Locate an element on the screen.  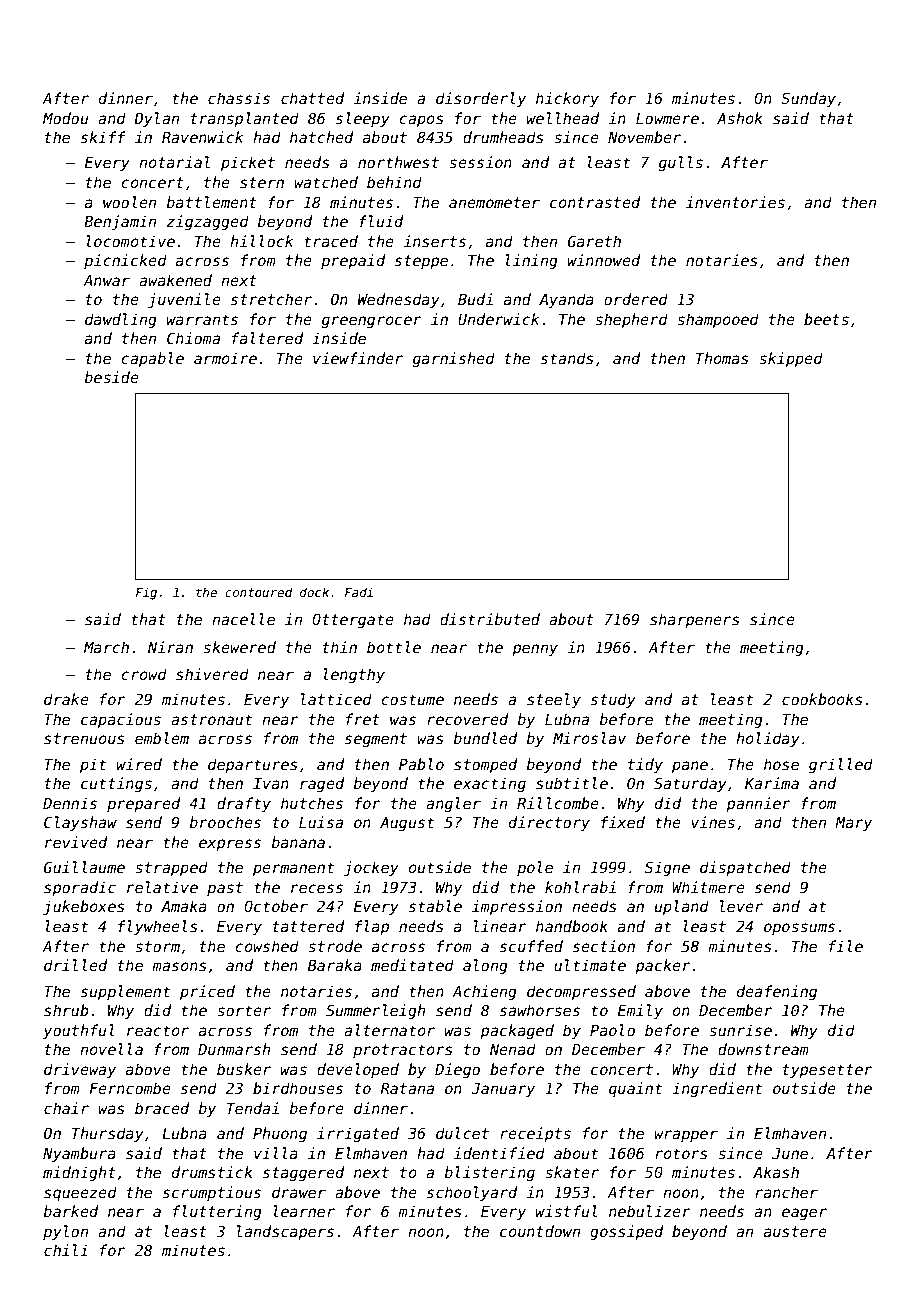
Amaka is located at coordinates (184, 906).
